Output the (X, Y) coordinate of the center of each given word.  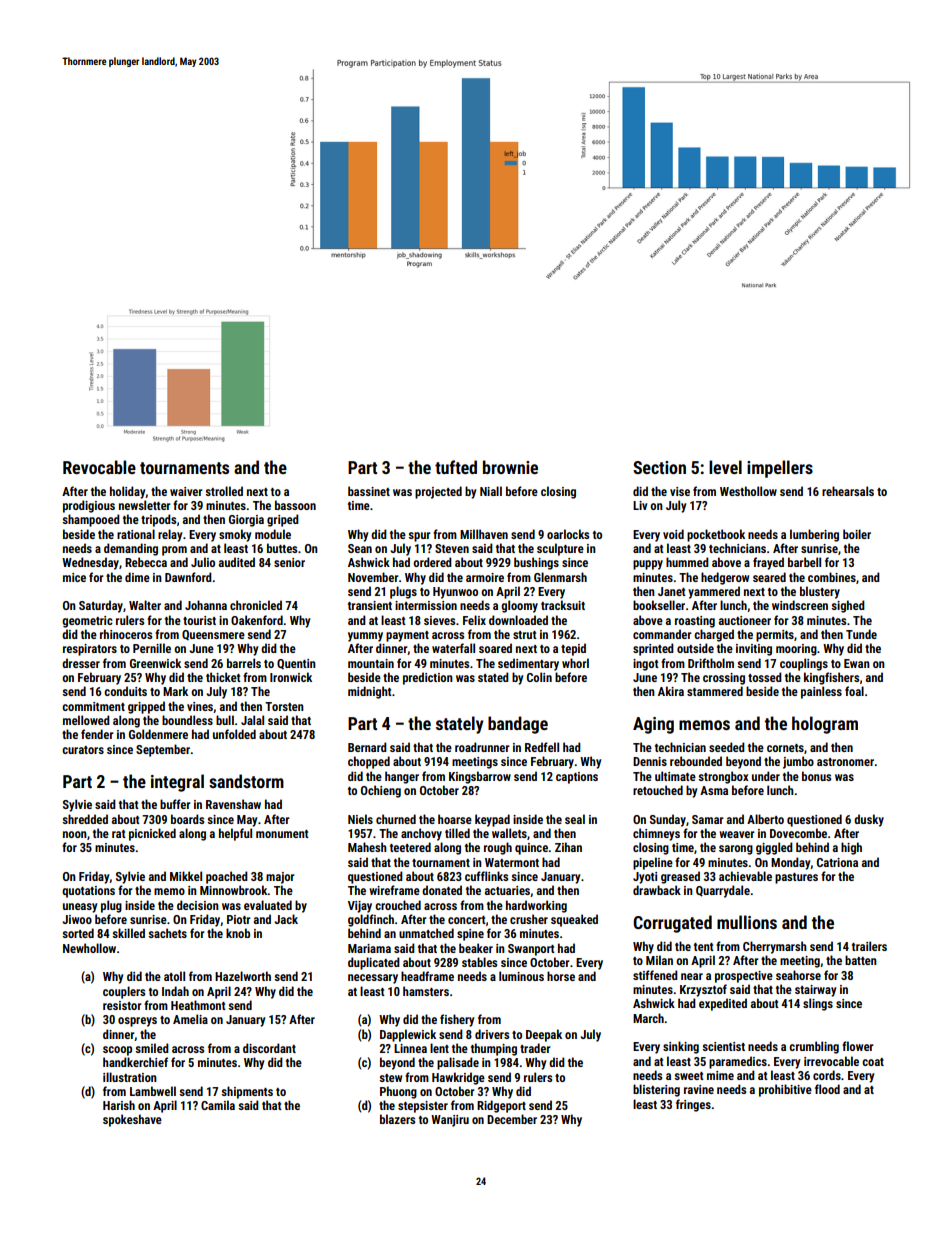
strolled (224, 491)
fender (97, 734)
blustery (820, 592)
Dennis (650, 761)
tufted (456, 467)
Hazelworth (243, 976)
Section (659, 467)
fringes (693, 1105)
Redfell (542, 747)
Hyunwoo (455, 593)
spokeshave (132, 1120)
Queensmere (213, 635)
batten (861, 960)
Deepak (544, 1035)
